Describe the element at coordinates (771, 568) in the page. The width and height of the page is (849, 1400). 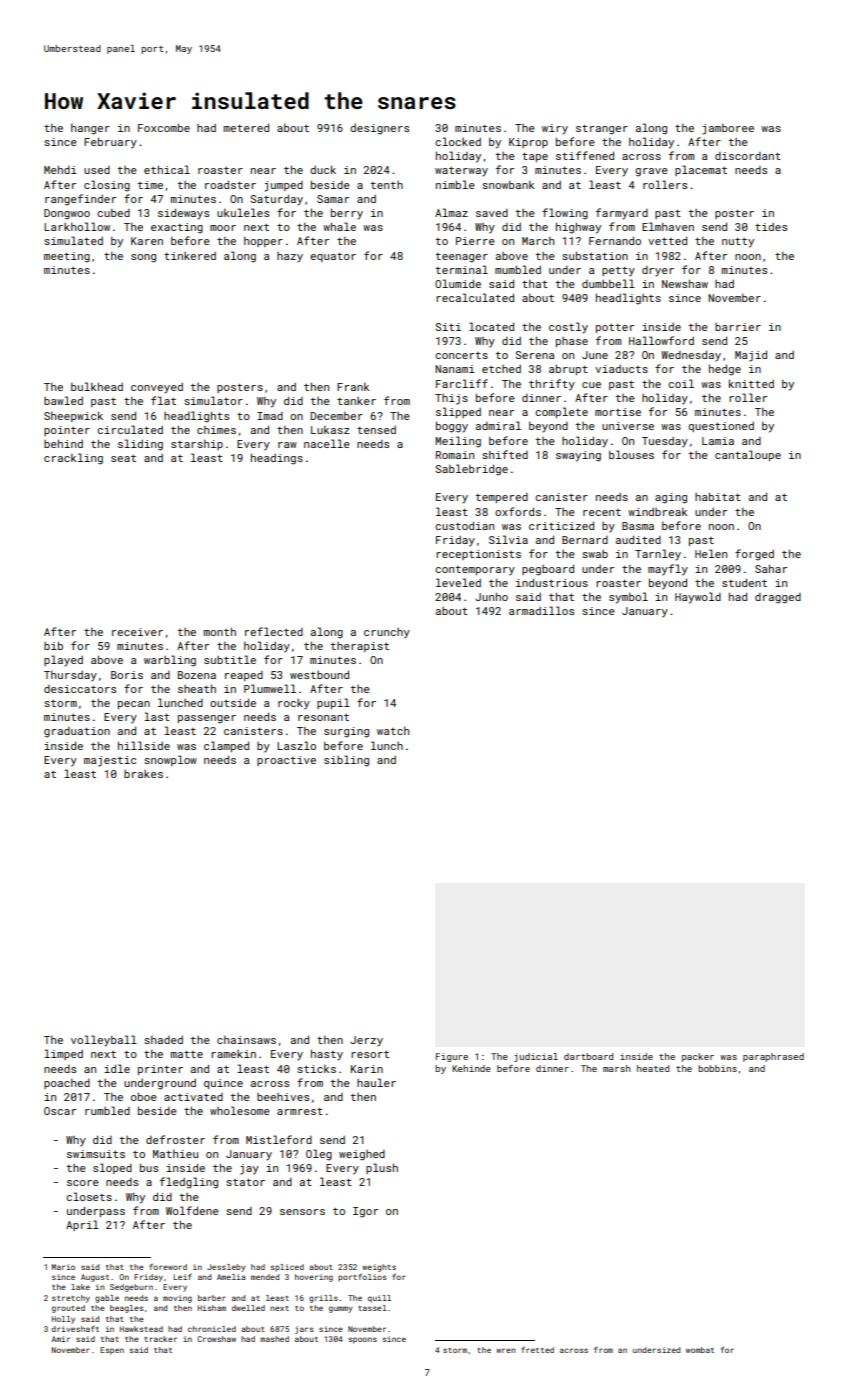
I see `Sahar` at that location.
